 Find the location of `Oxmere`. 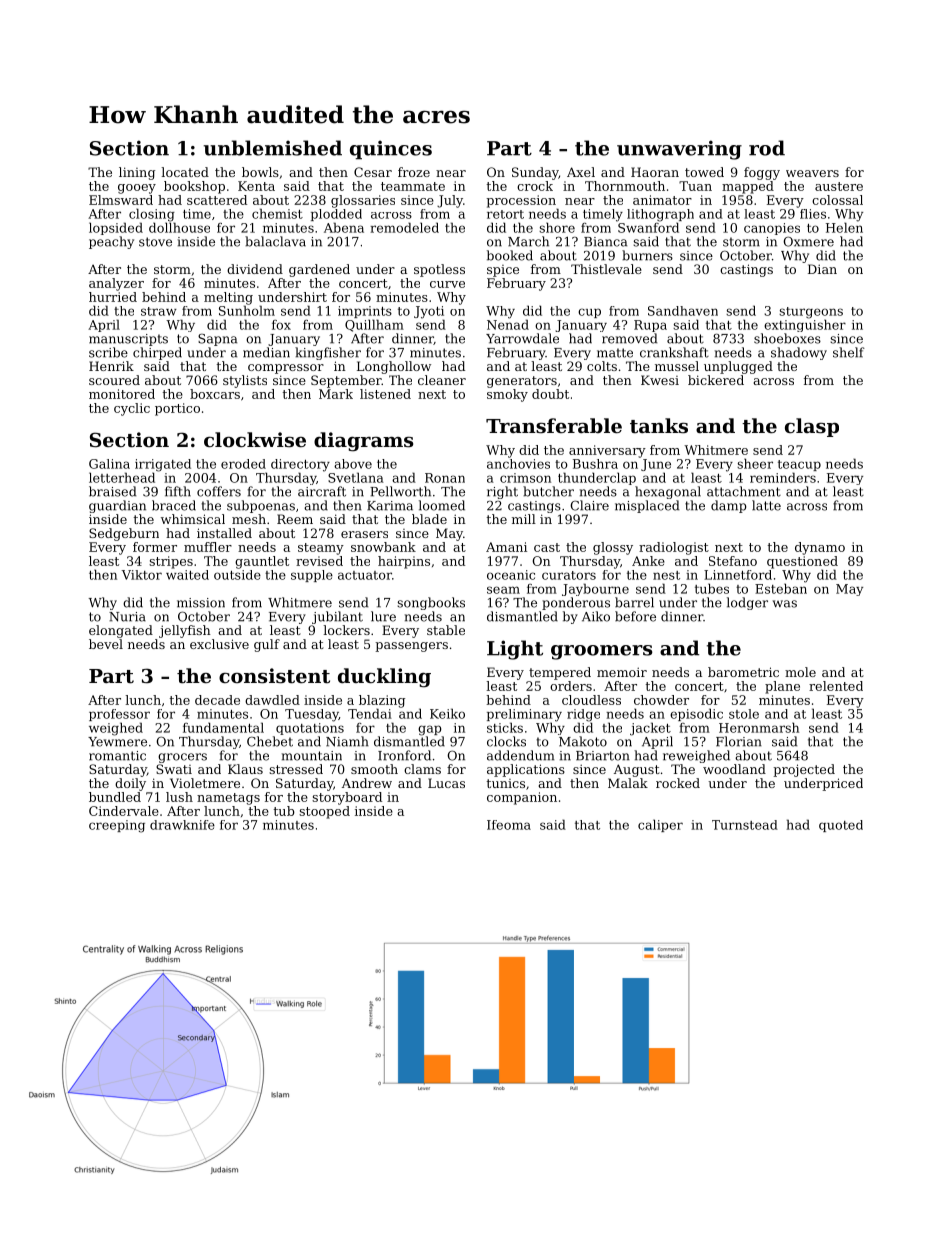

Oxmere is located at coordinates (808, 241).
